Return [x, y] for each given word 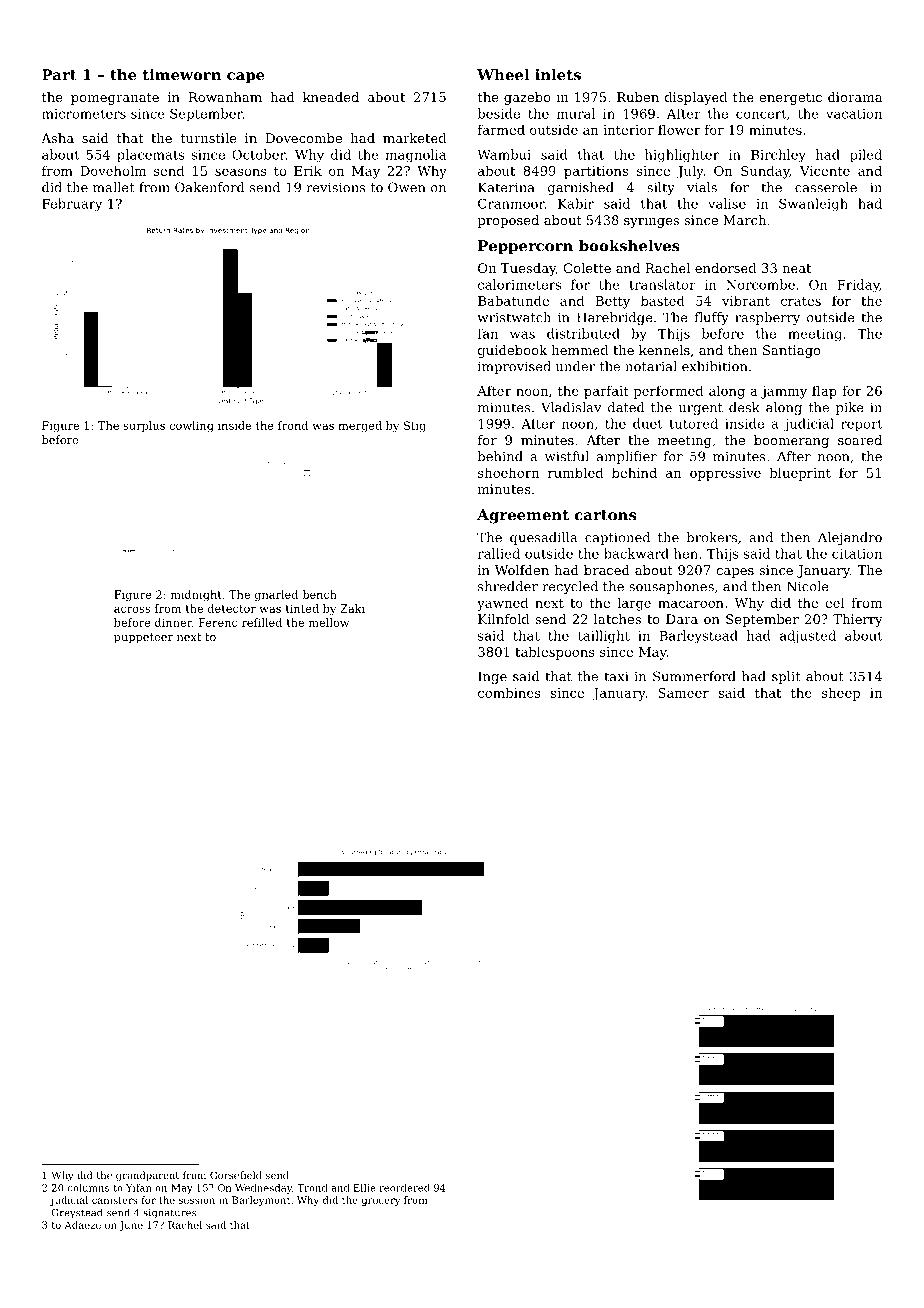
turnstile [208, 138]
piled [866, 156]
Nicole [808, 586]
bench [319, 594]
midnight [196, 595]
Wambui [504, 154]
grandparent [147, 1176]
